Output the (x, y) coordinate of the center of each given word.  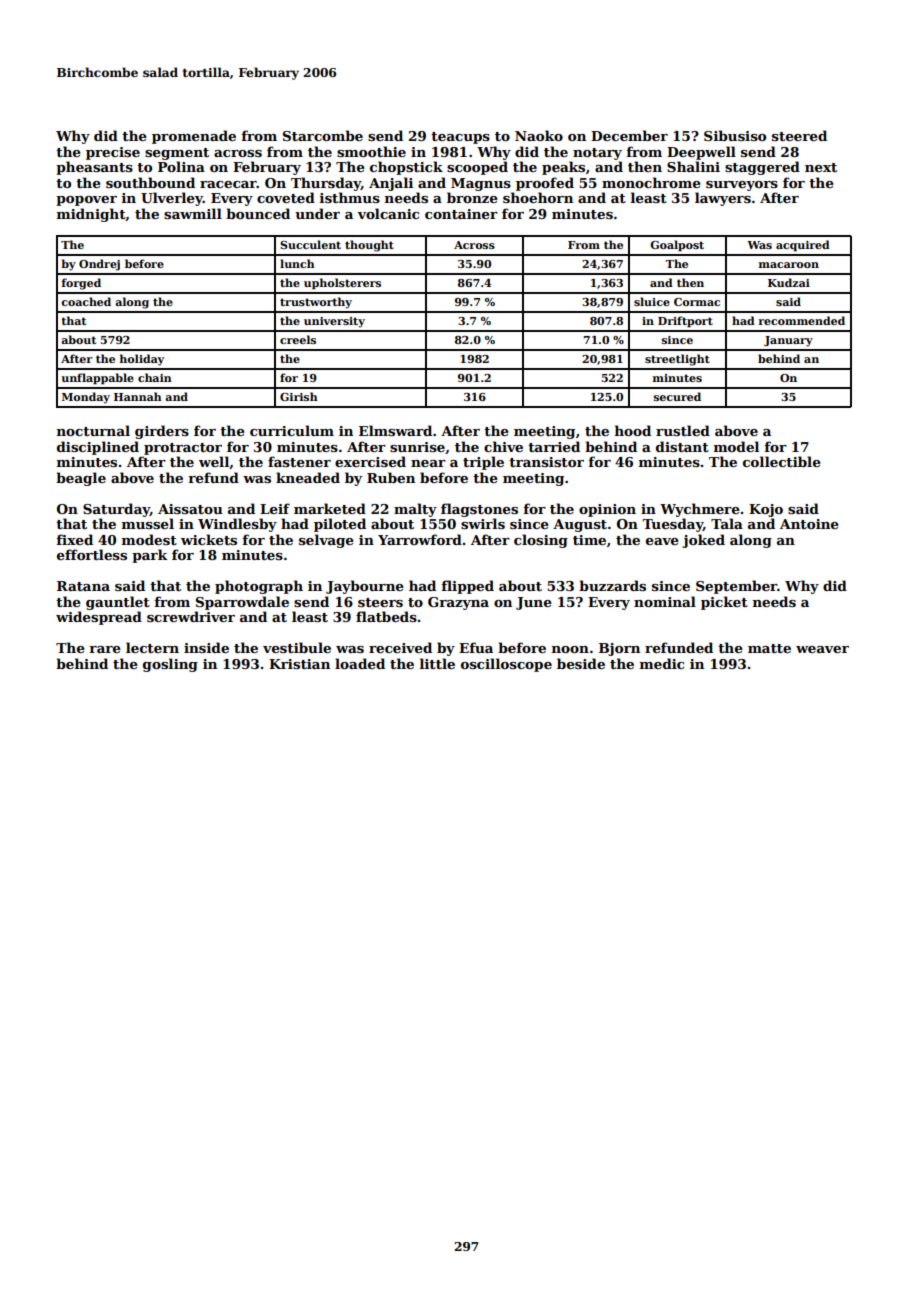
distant (682, 446)
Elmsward (395, 430)
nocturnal (93, 430)
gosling (170, 665)
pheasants (94, 168)
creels (298, 339)
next (821, 167)
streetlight (677, 360)
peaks (563, 168)
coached (86, 301)
